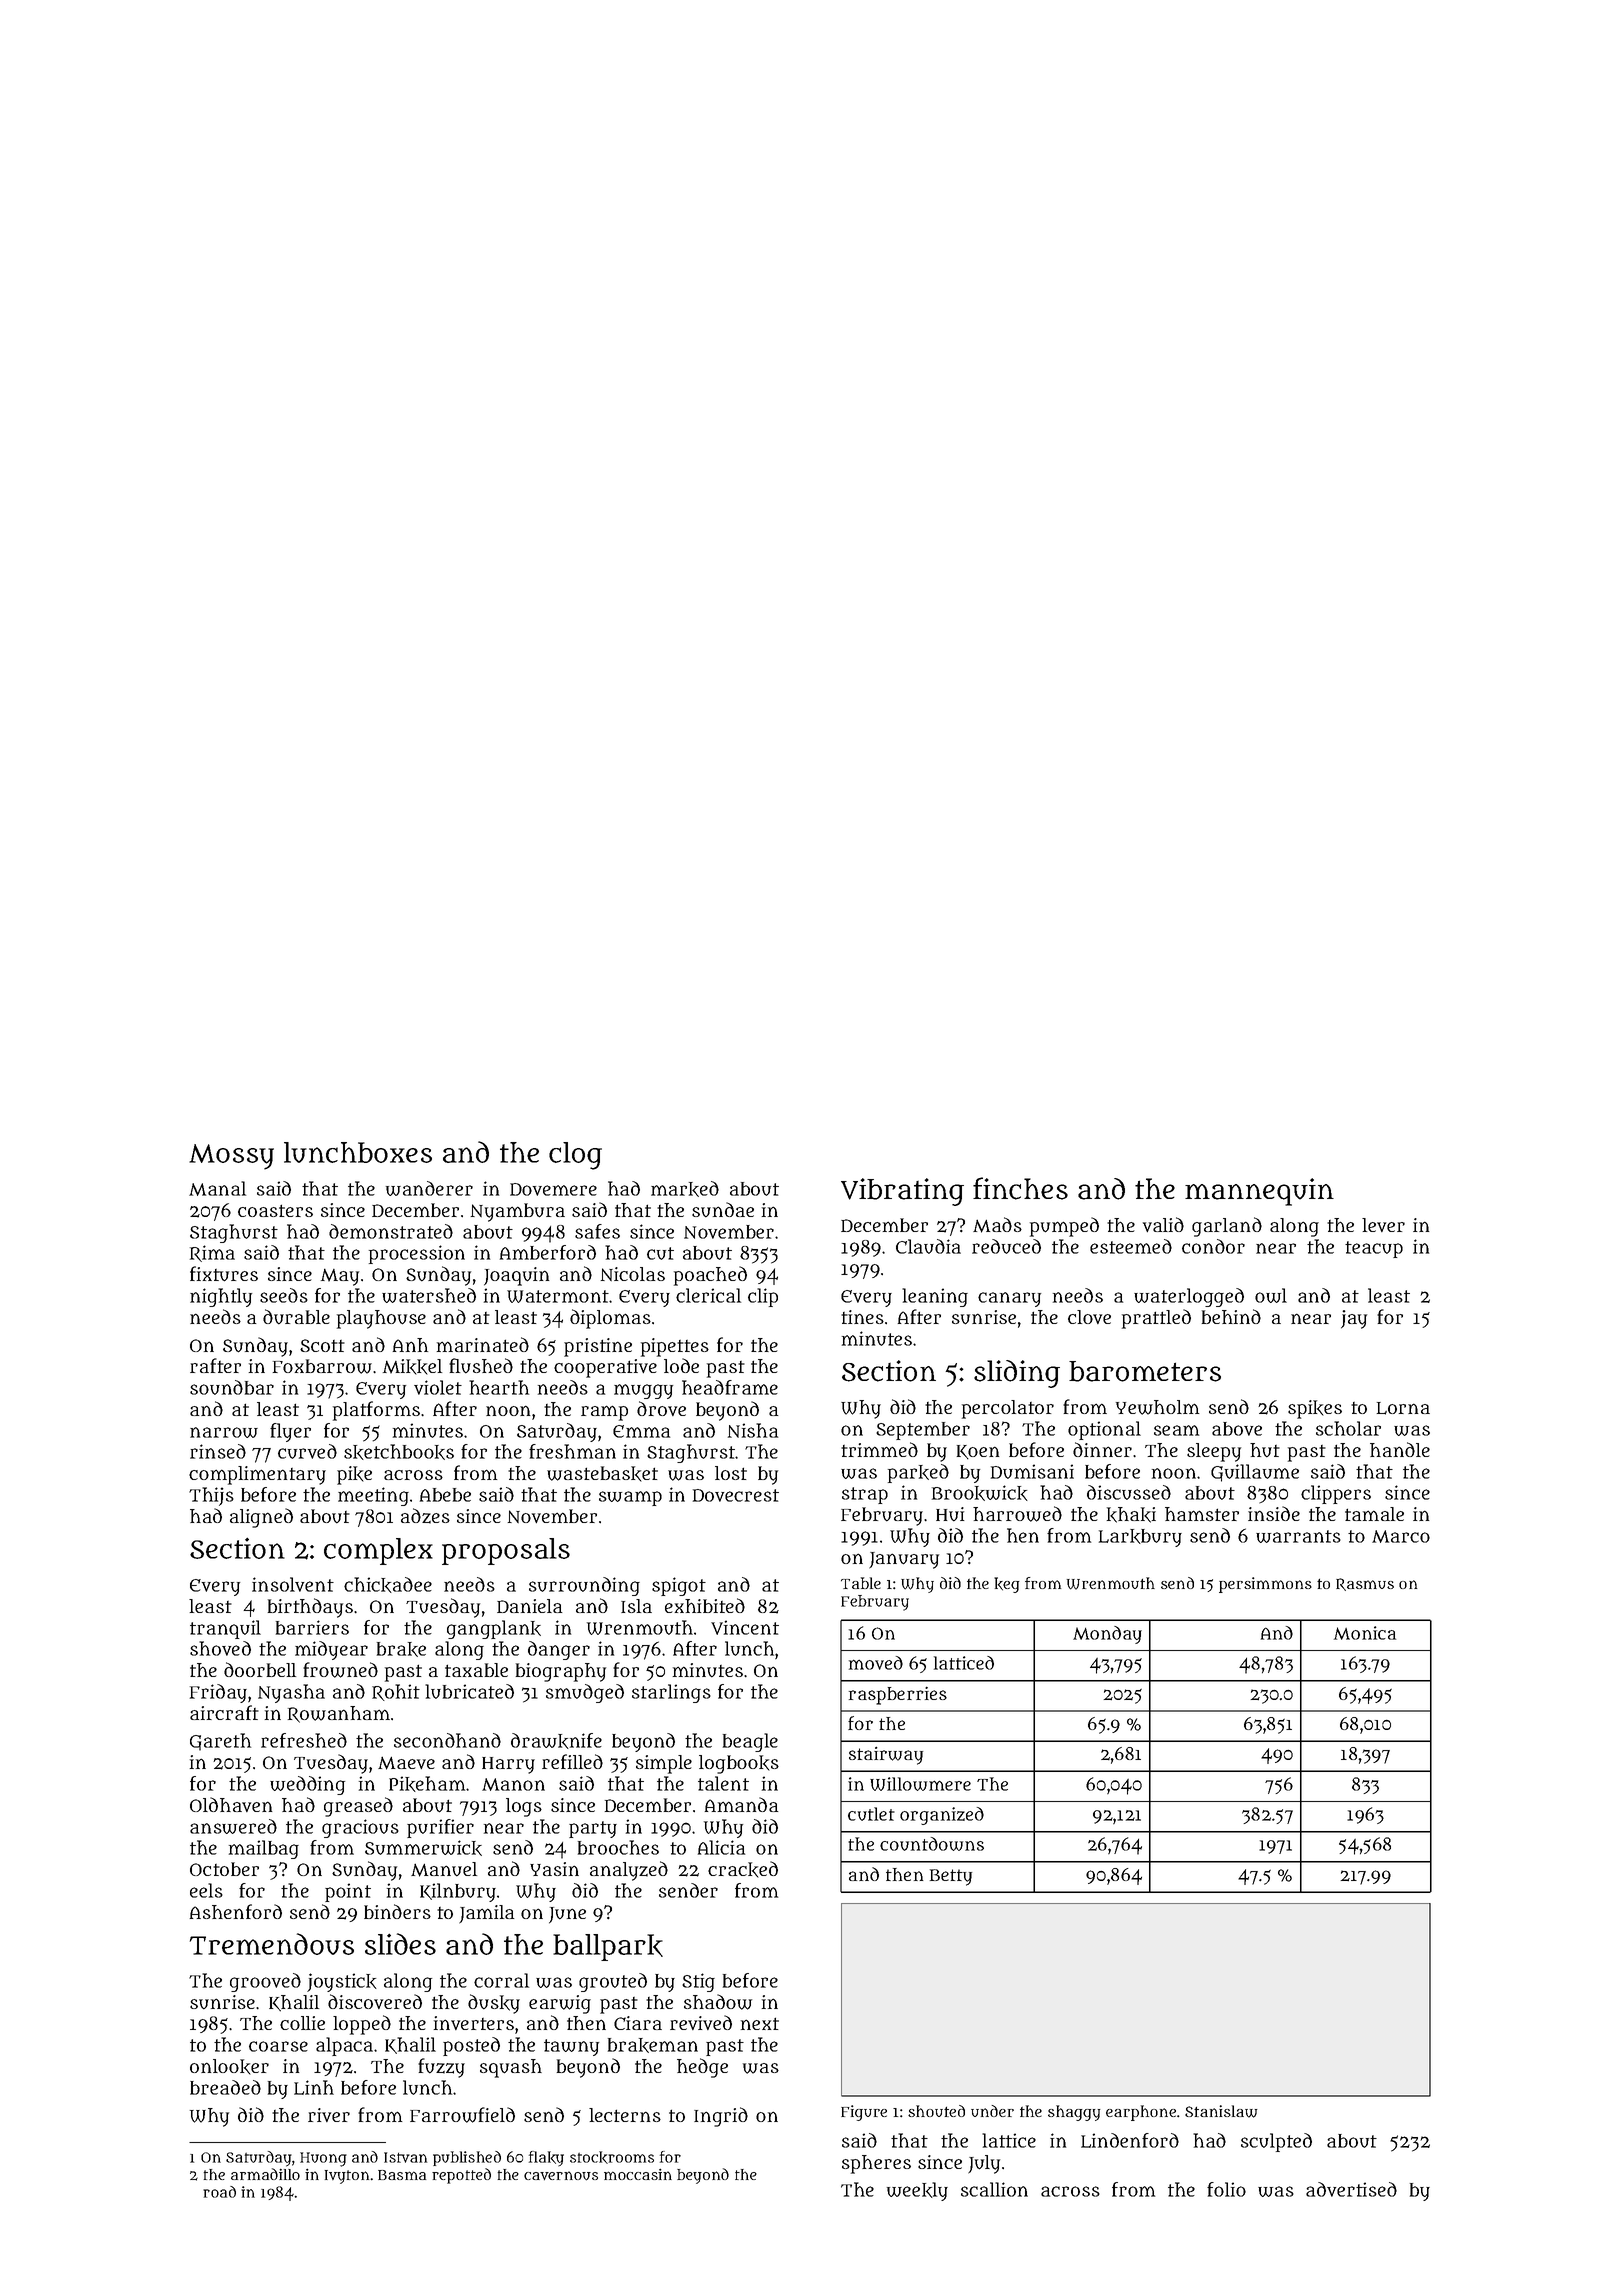 The image size is (1620, 2292). Describe the element at coordinates (928, 1246) in the document. I see `Claudia` at that location.
